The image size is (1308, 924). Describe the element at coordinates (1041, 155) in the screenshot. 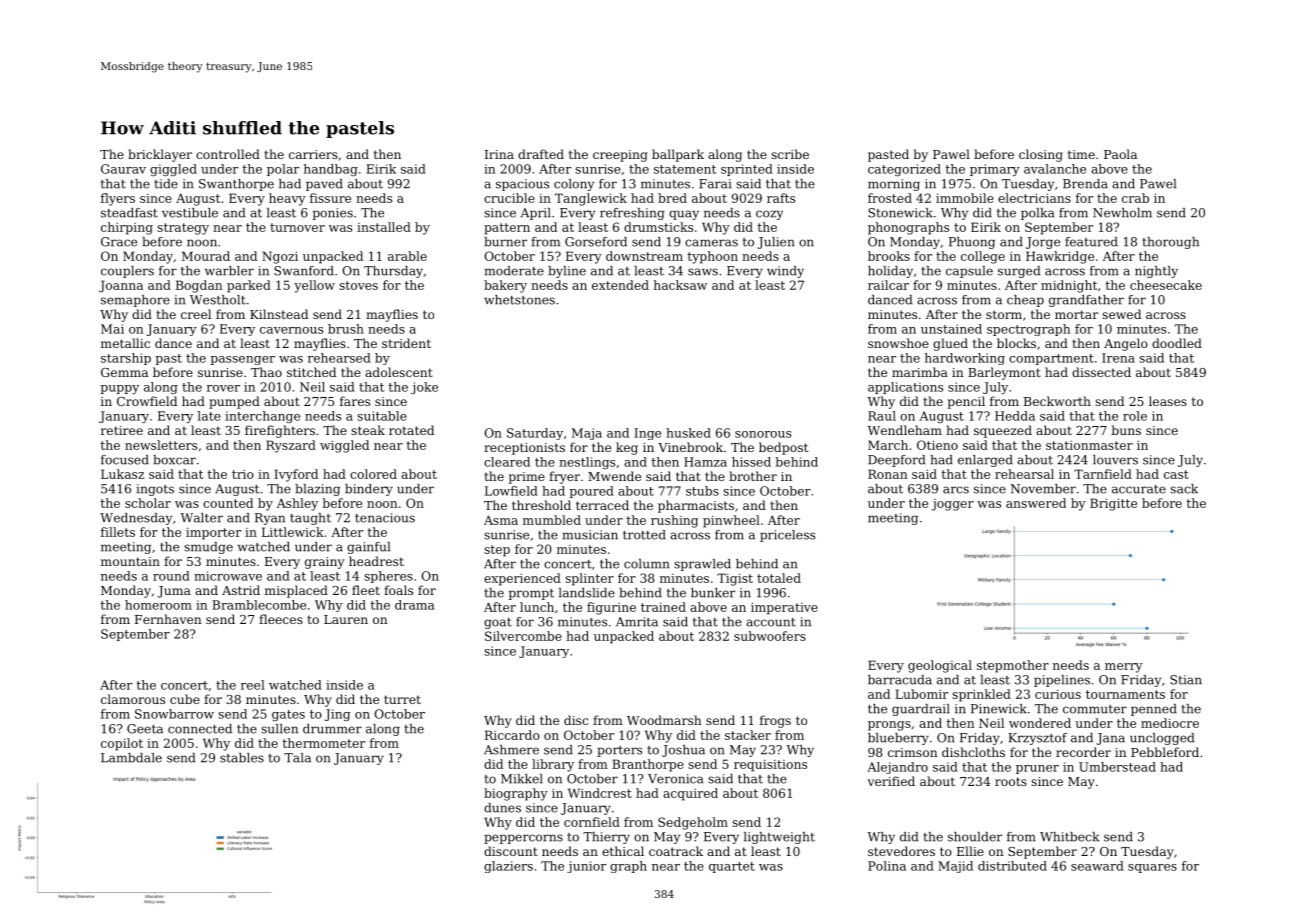

I see `closing` at that location.
